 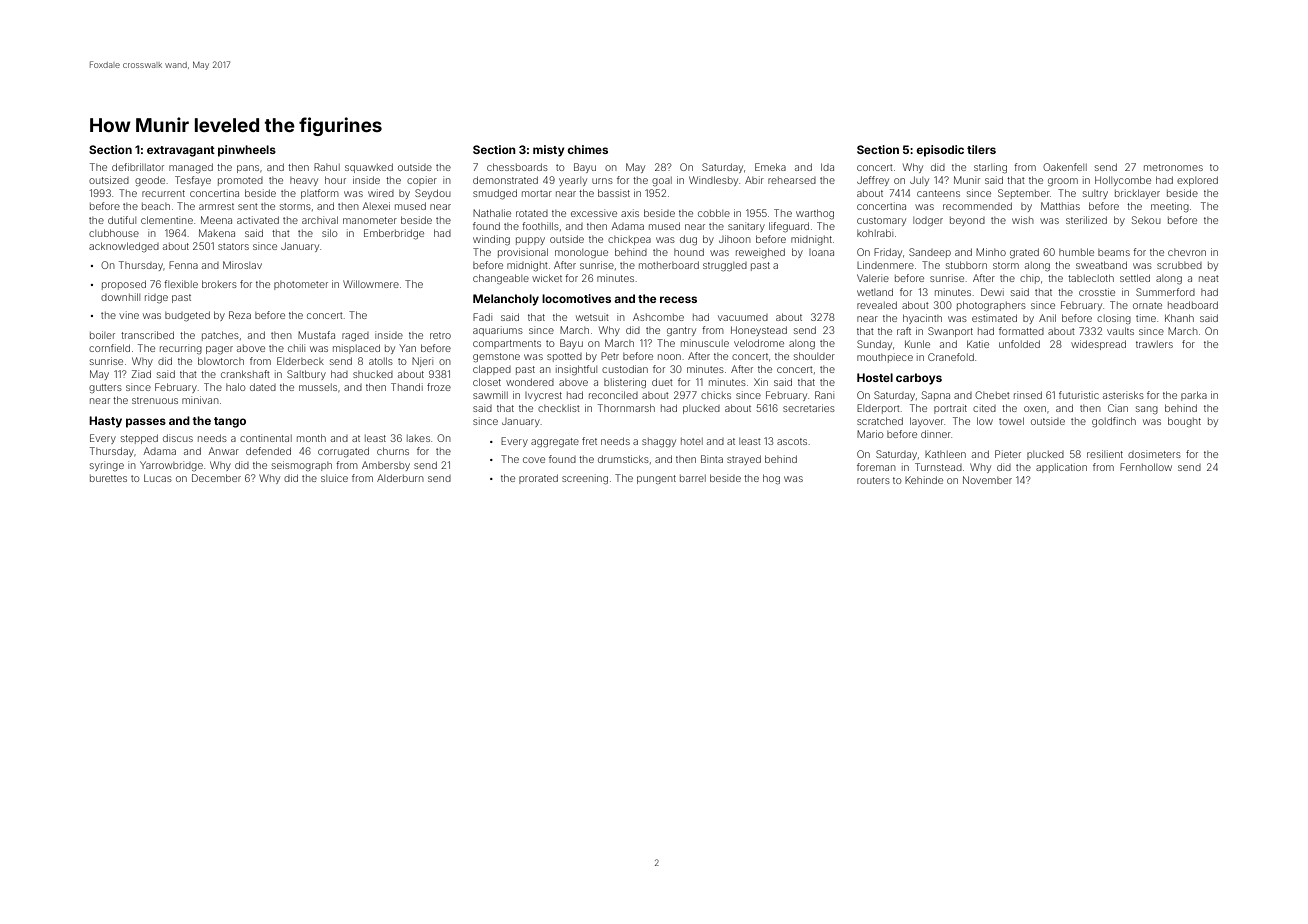 What do you see at coordinates (124, 247) in the screenshot?
I see `acknowledged` at bounding box center [124, 247].
